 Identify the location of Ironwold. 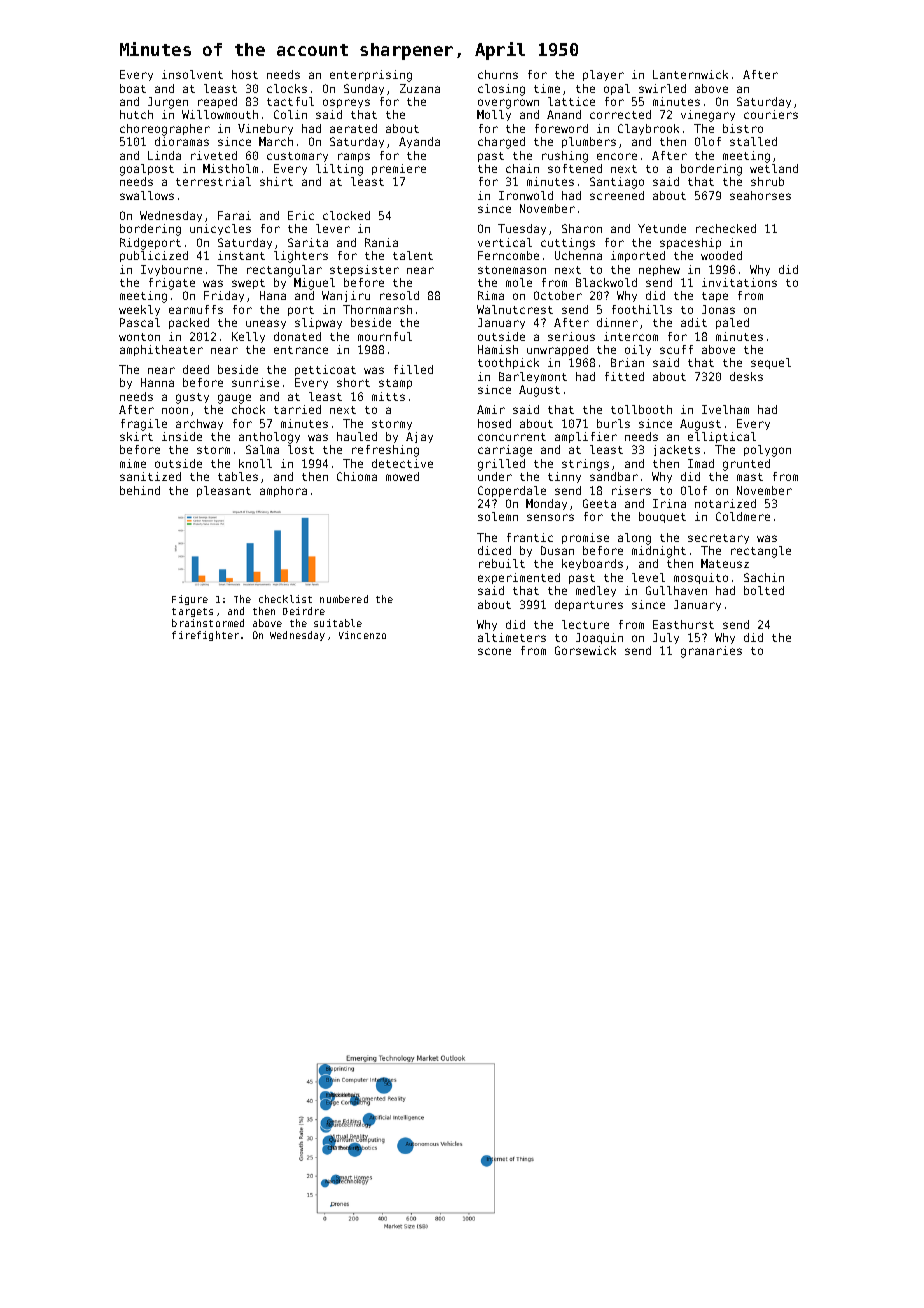
(526, 195).
